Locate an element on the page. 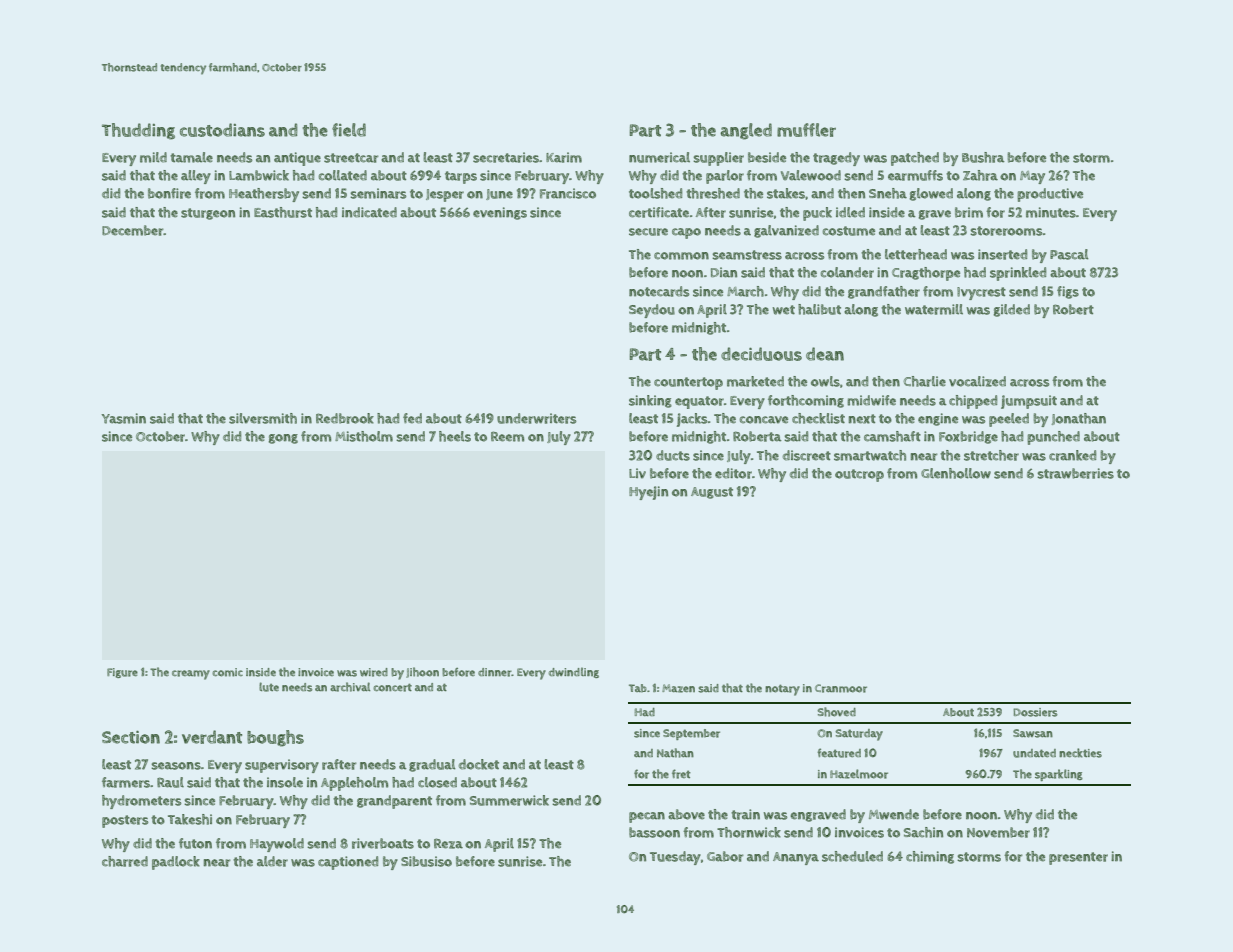 Image resolution: width=1233 pixels, height=952 pixels. outcrop is located at coordinates (859, 475).
